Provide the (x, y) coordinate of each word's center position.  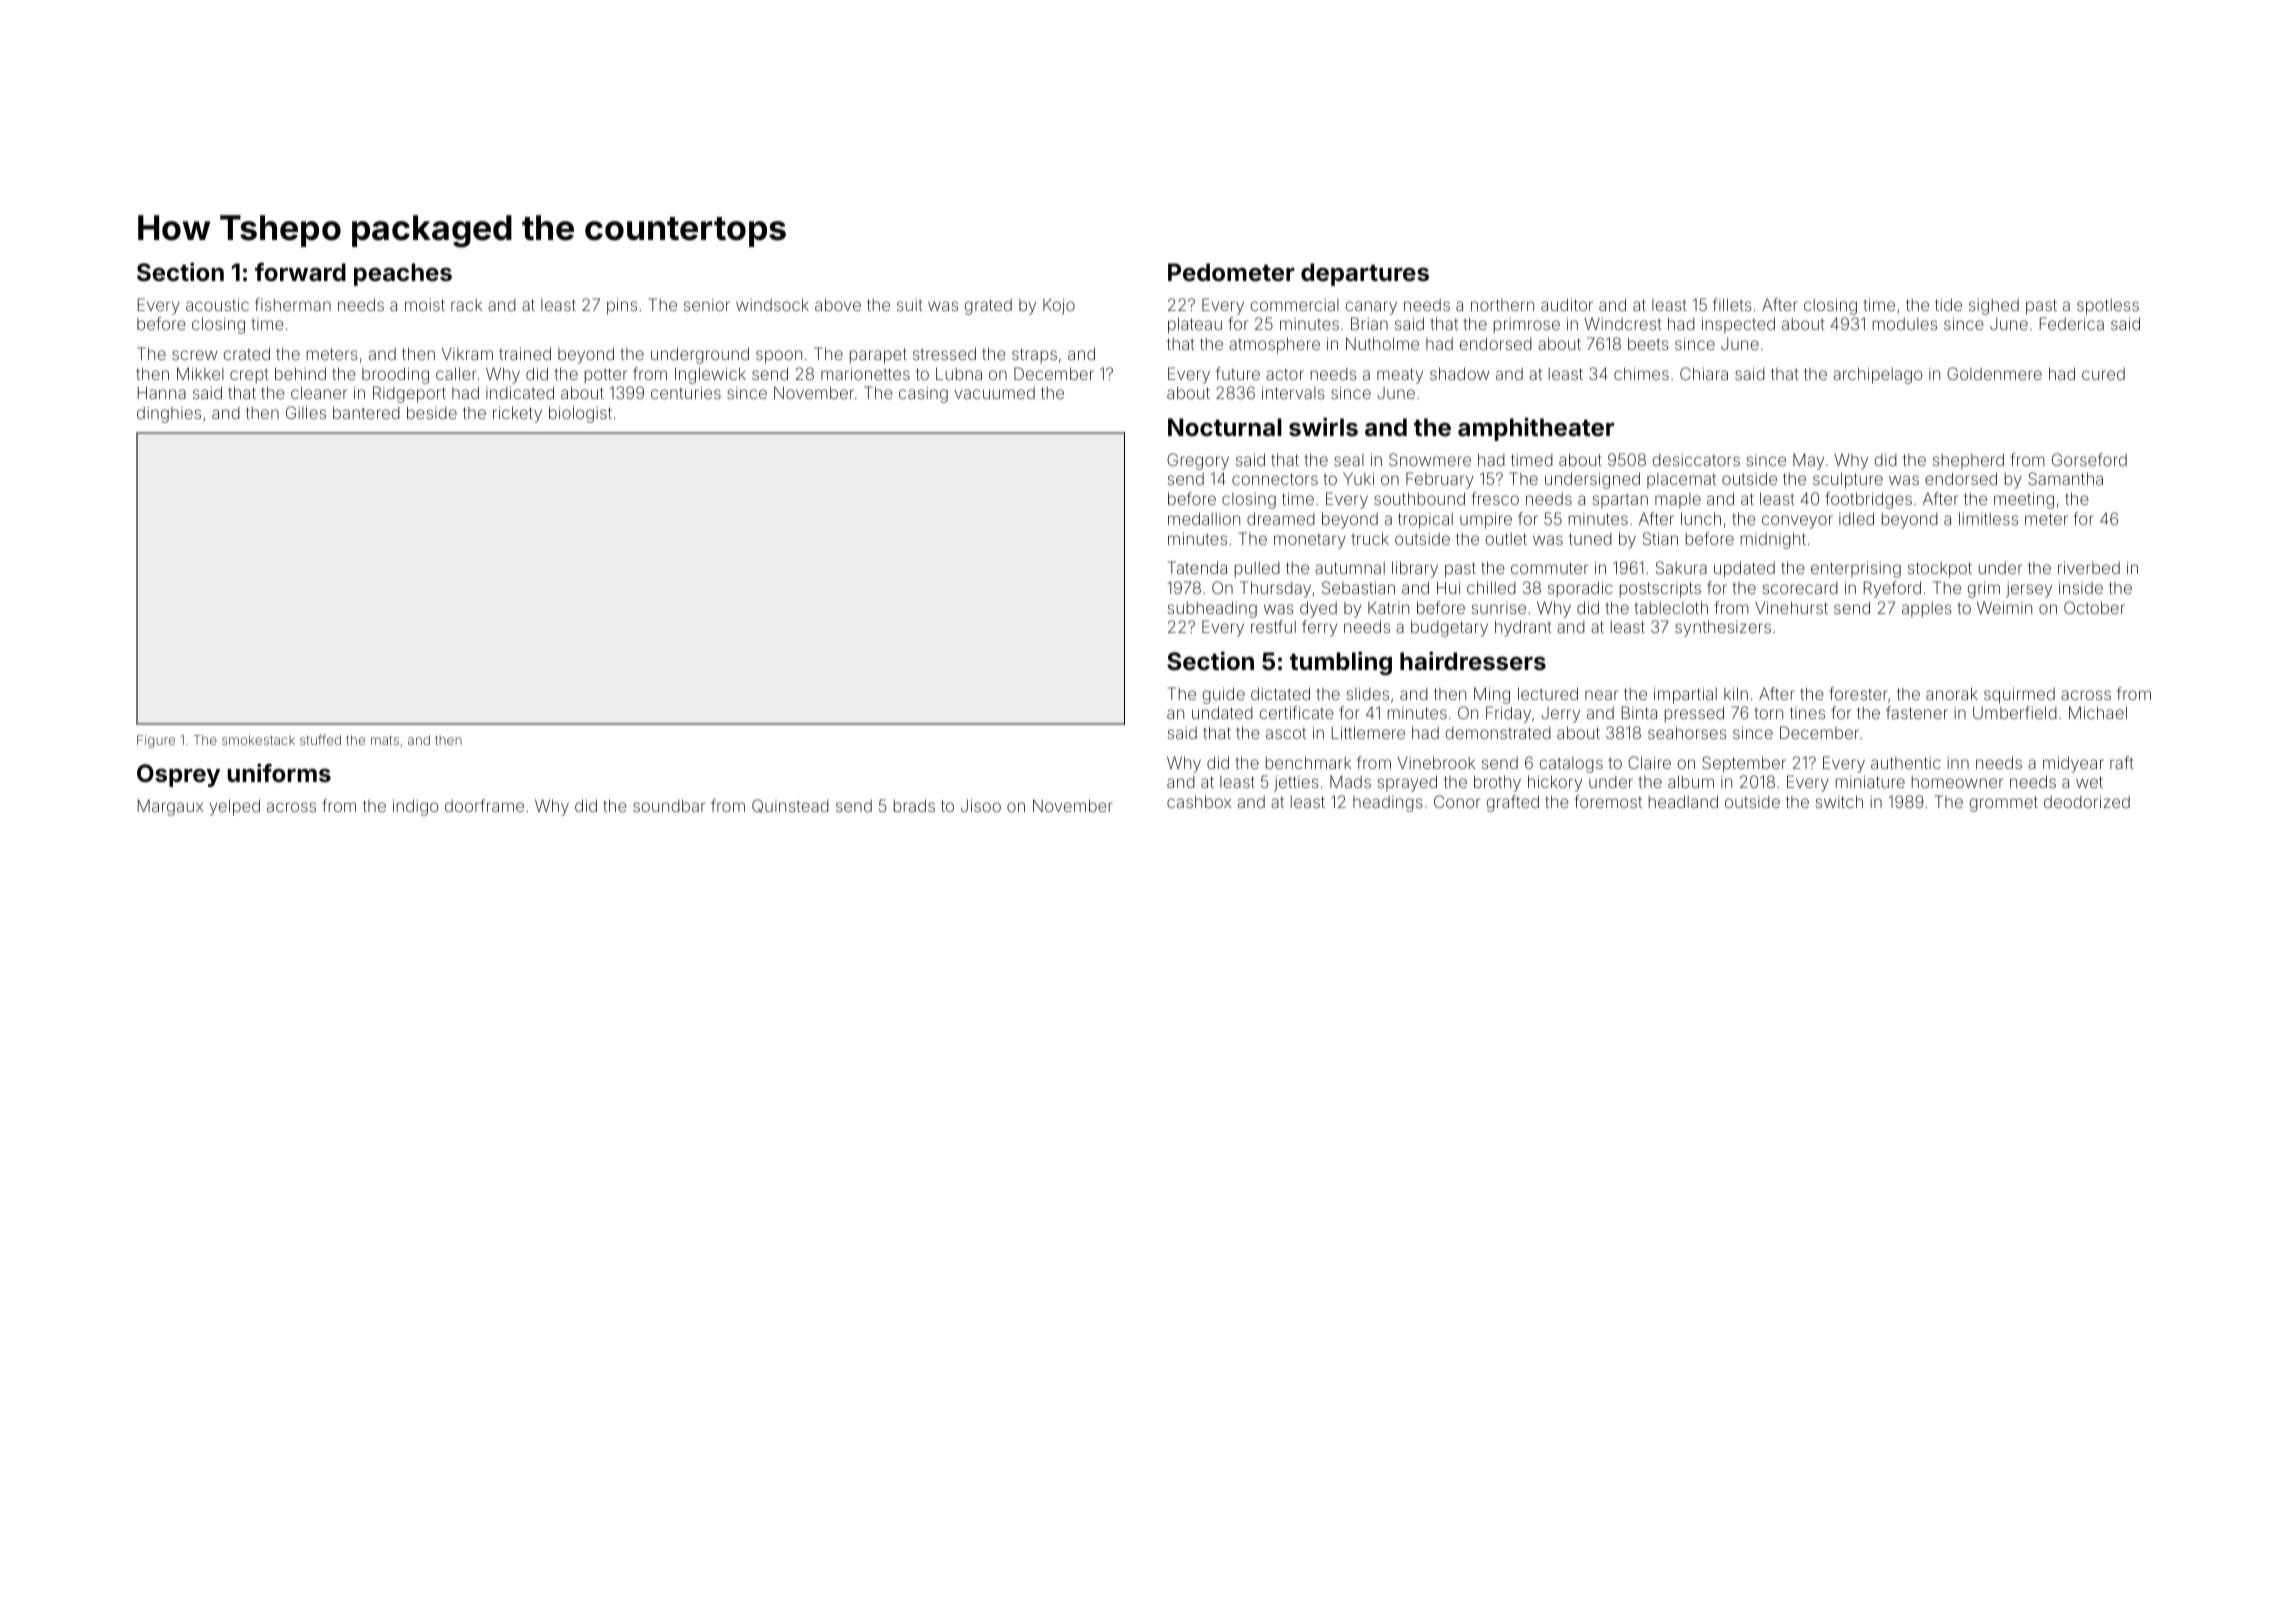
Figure (156, 741)
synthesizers (1723, 628)
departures (1365, 274)
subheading (1212, 609)
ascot (1286, 733)
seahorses (1687, 732)
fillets (1732, 304)
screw (194, 355)
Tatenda (1197, 567)
